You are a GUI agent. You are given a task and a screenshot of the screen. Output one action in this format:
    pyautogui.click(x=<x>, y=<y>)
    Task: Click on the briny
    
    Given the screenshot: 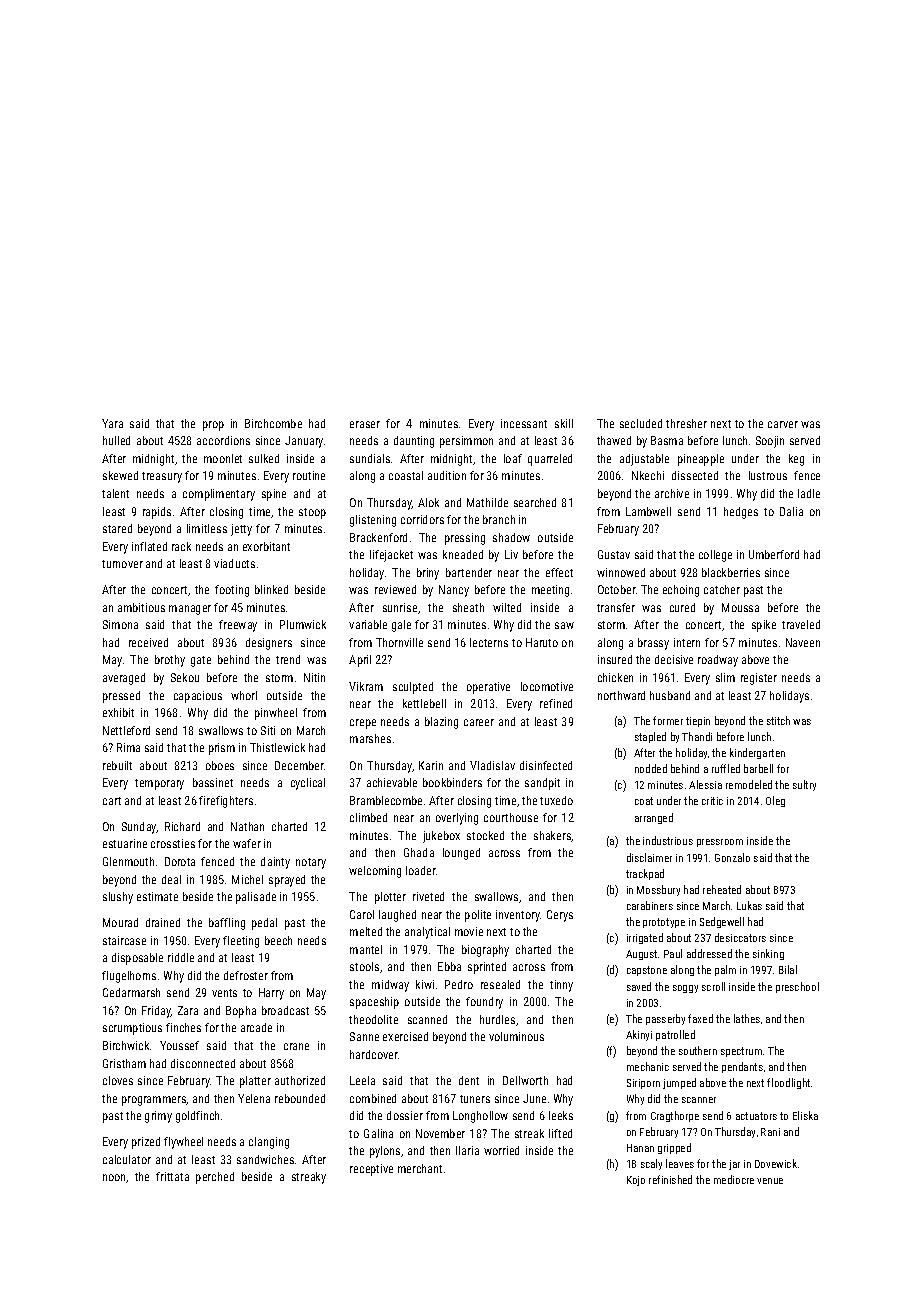 What is the action you would take?
    pyautogui.click(x=428, y=574)
